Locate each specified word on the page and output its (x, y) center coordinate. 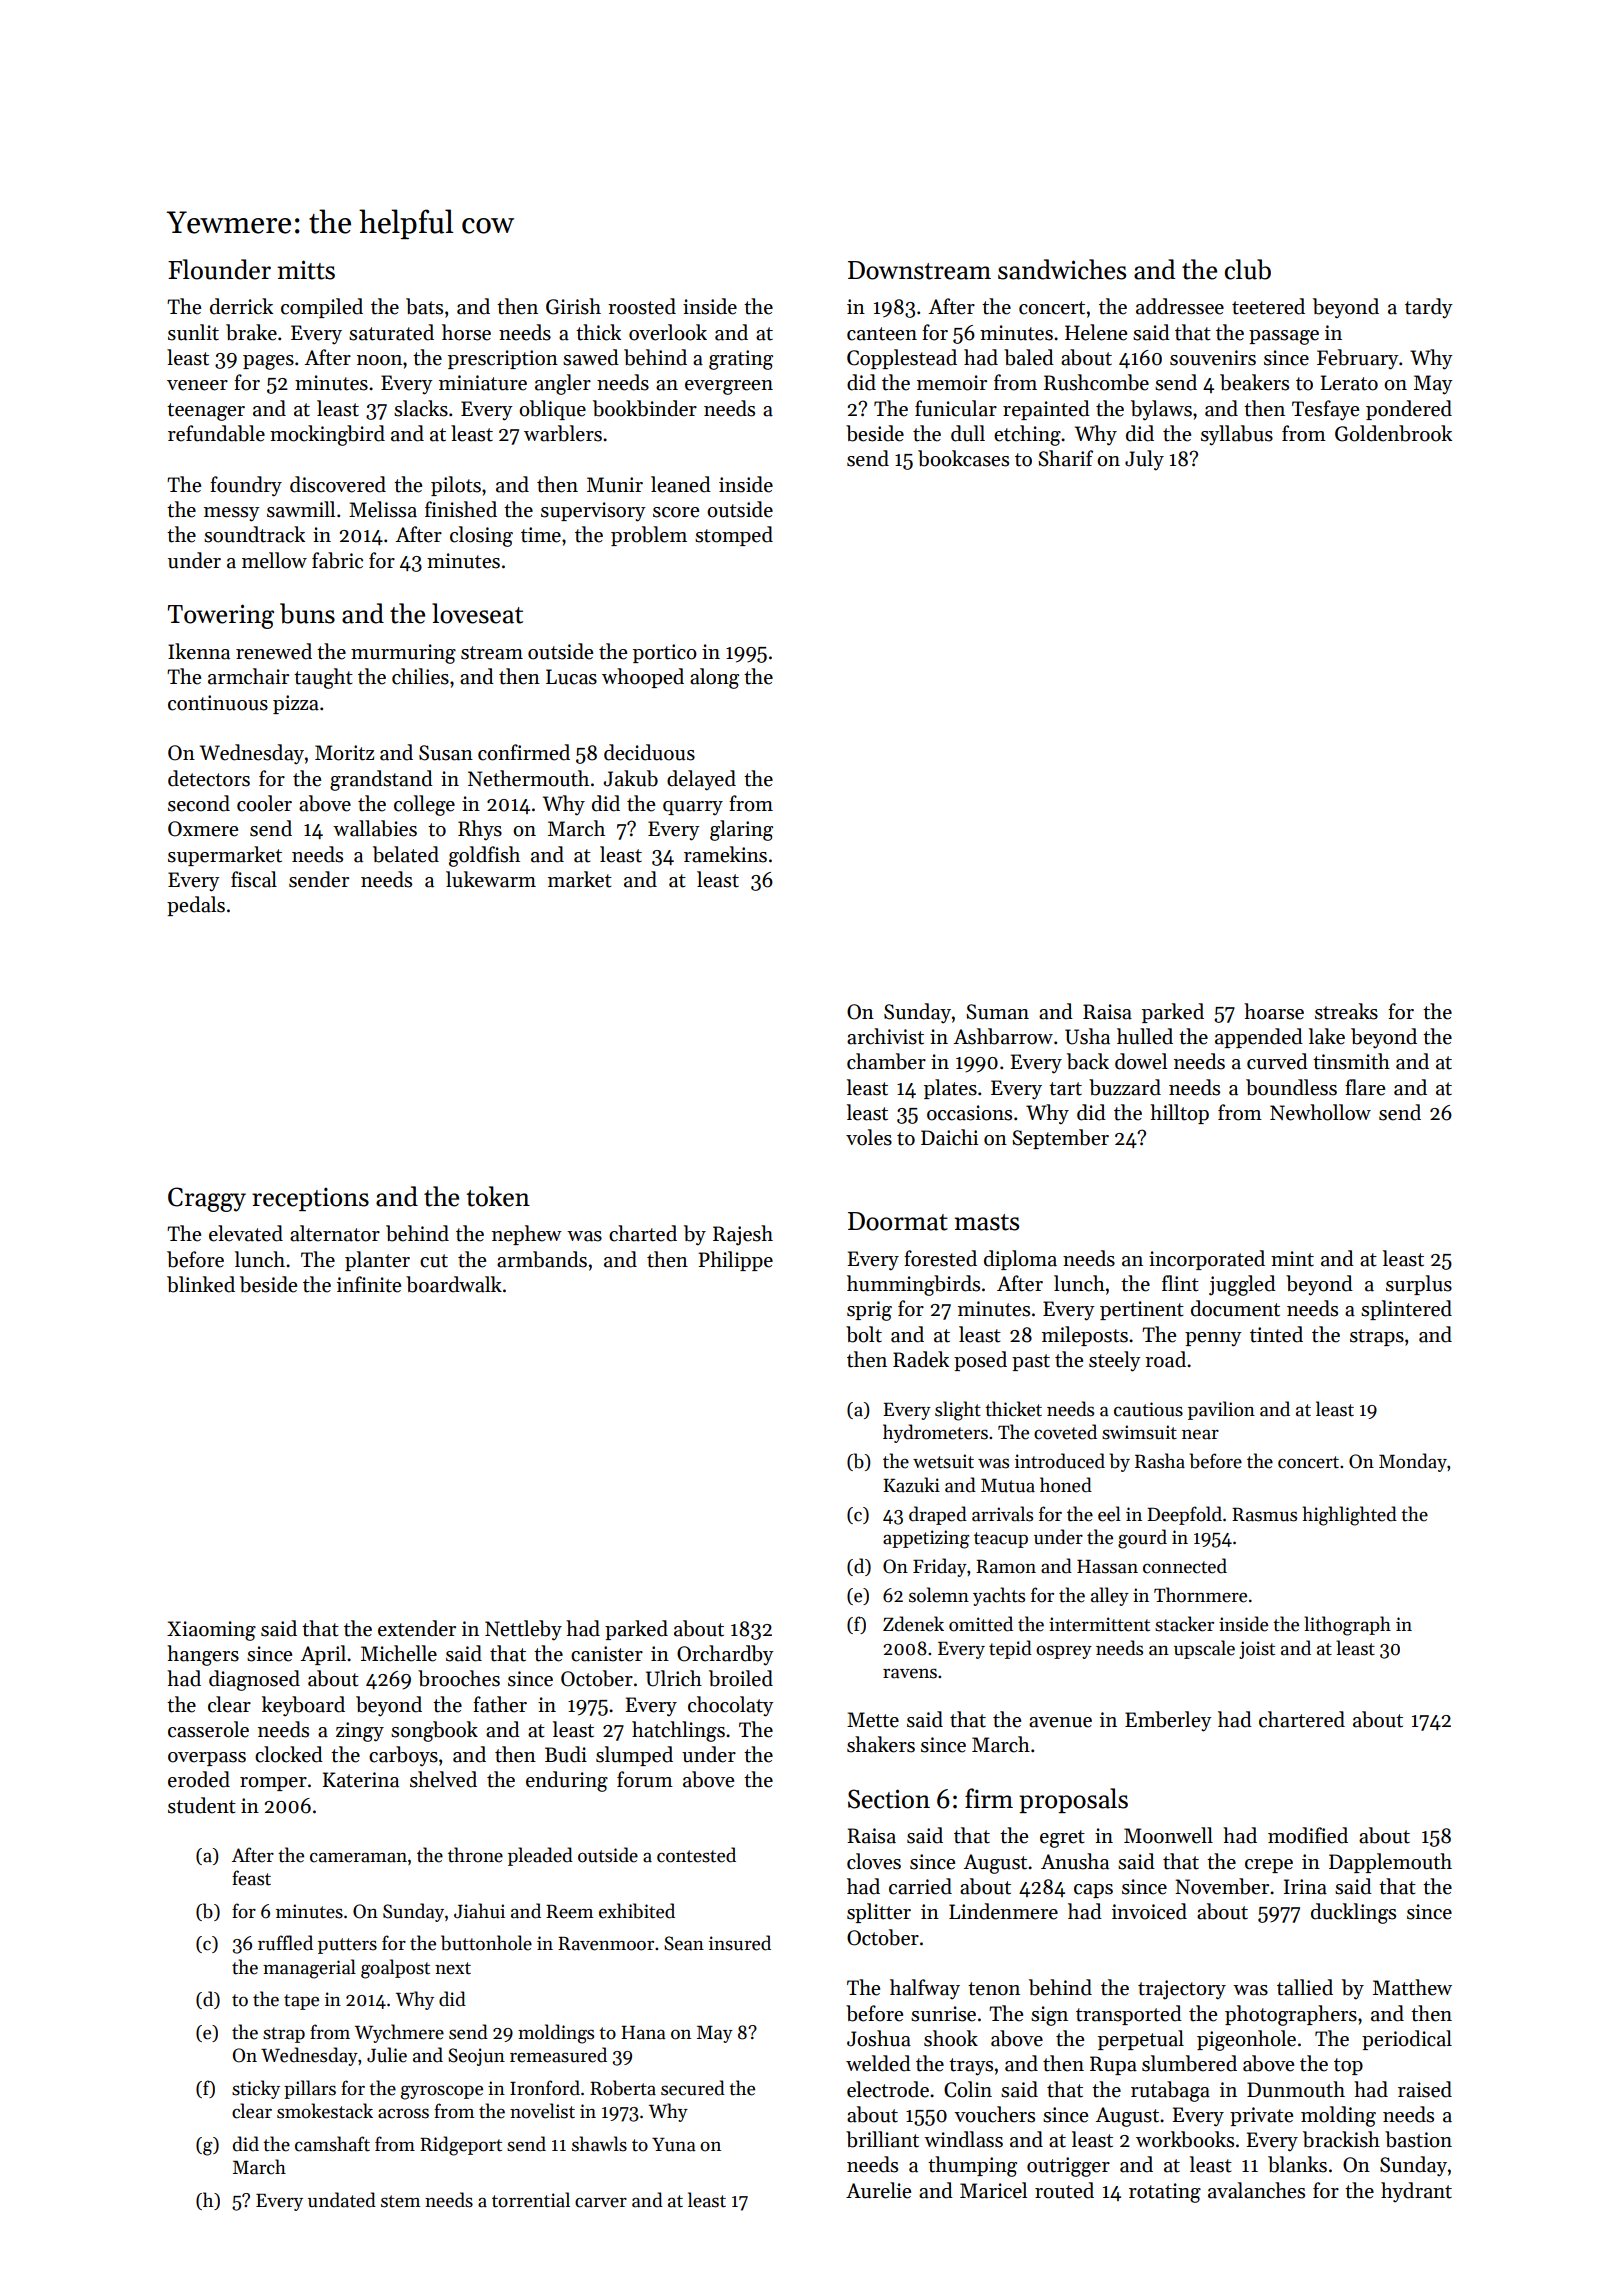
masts (986, 1222)
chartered (1302, 1719)
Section (889, 1799)
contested (696, 1855)
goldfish (484, 856)
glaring (741, 830)
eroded (199, 1779)
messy (232, 514)
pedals (196, 906)
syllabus (1237, 435)
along (714, 678)
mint (1292, 1259)
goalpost (395, 1969)
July (1144, 460)
